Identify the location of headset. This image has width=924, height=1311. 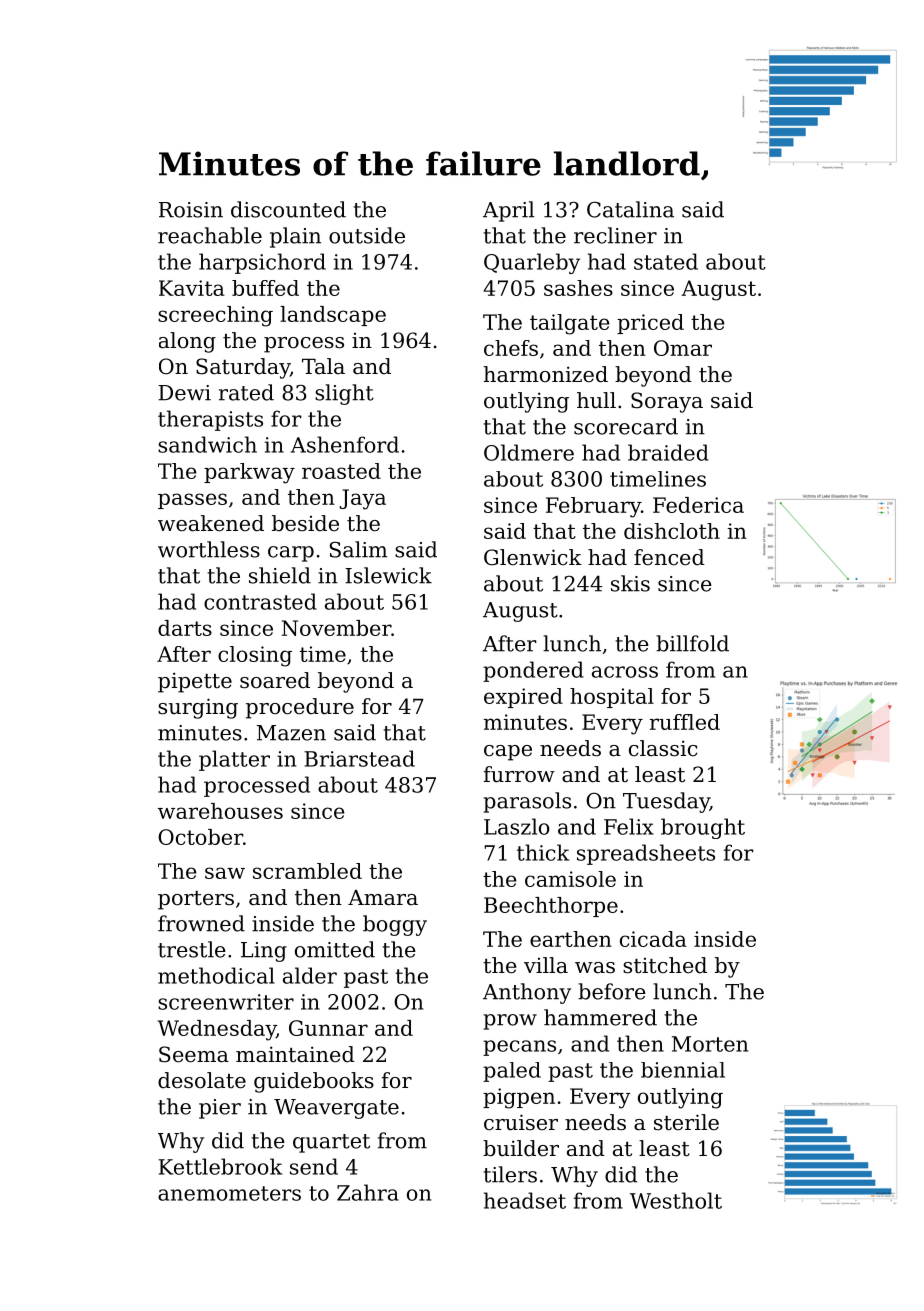
(525, 1200).
